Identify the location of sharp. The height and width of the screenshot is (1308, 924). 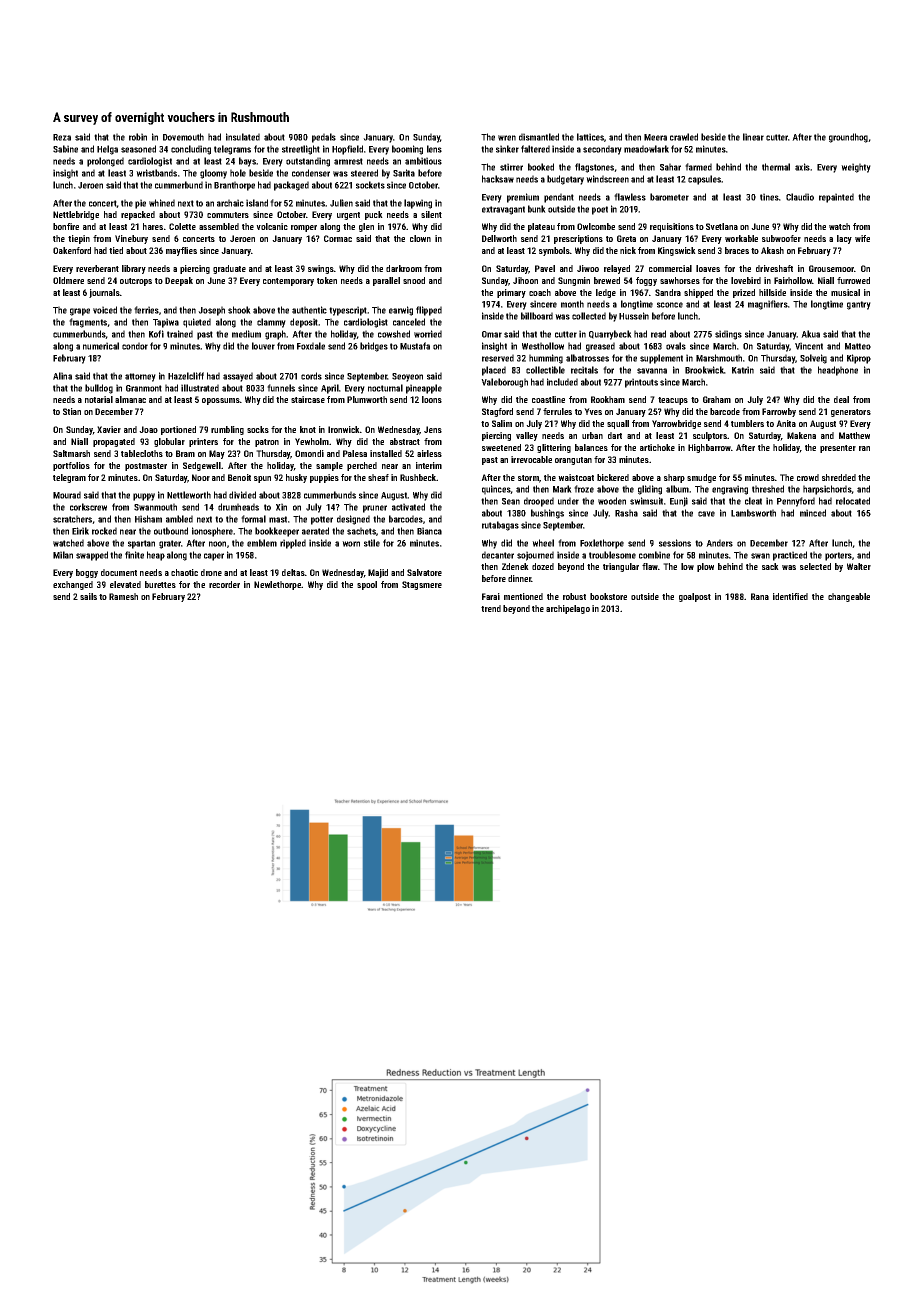
(674, 478).
